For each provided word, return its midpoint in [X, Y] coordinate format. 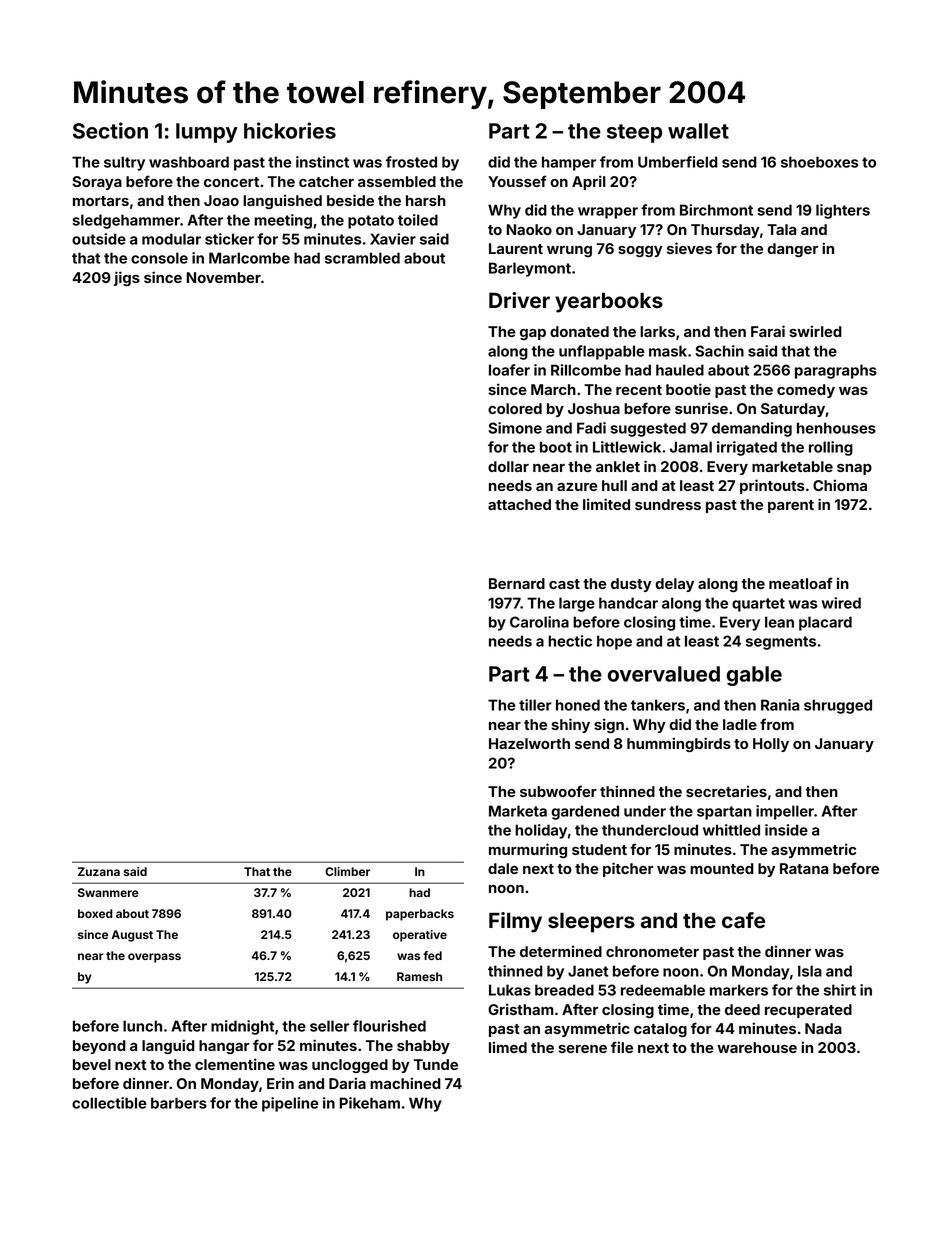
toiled [418, 220]
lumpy [207, 133]
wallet [698, 131]
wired [841, 603]
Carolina [539, 622]
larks [657, 331]
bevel [92, 1064]
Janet [588, 971]
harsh [426, 200]
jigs [127, 278]
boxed [95, 913]
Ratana [804, 868]
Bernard [517, 583]
